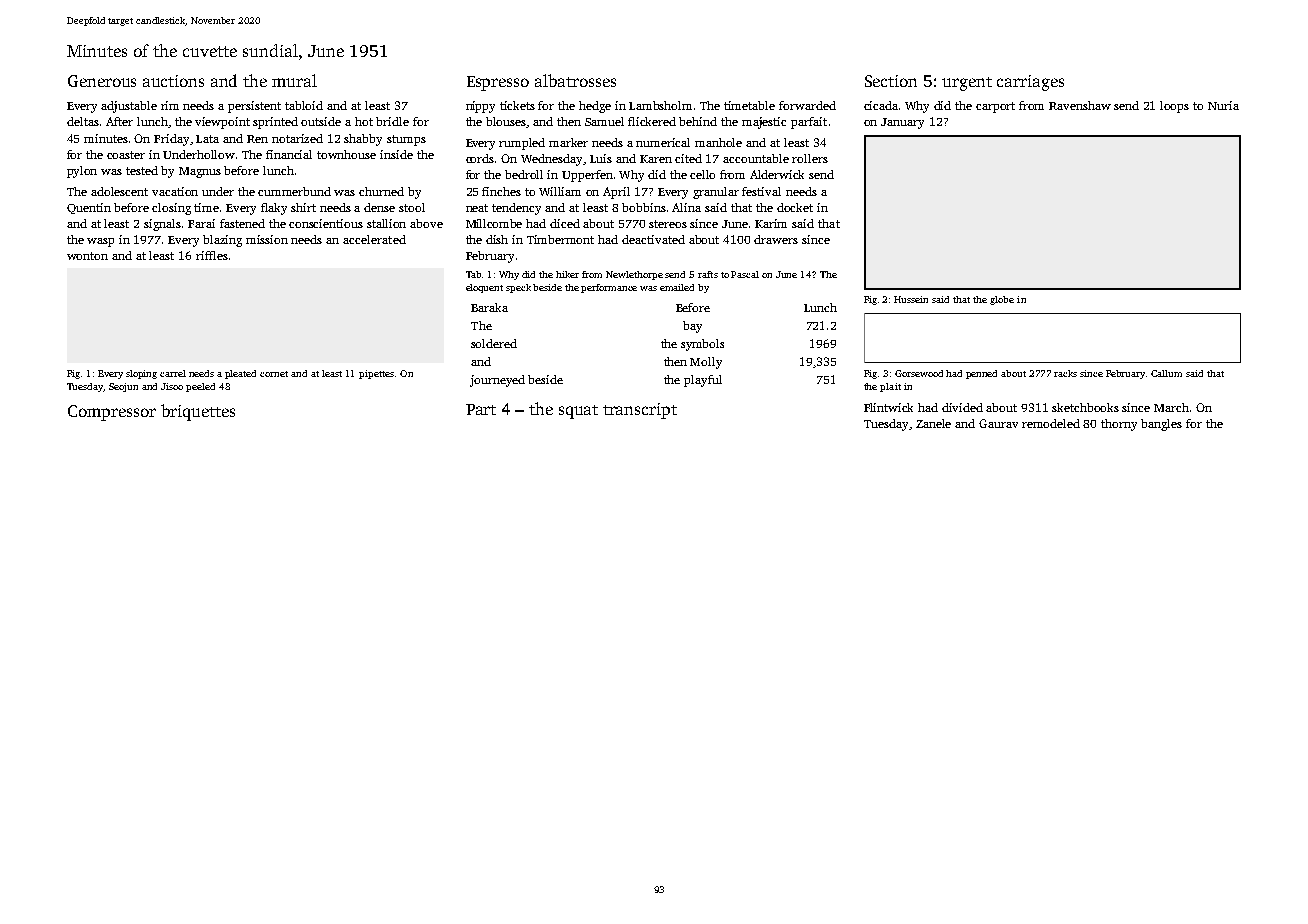 Image resolution: width=1308 pixels, height=924 pixels. I want to click on riffles, so click(212, 255).
